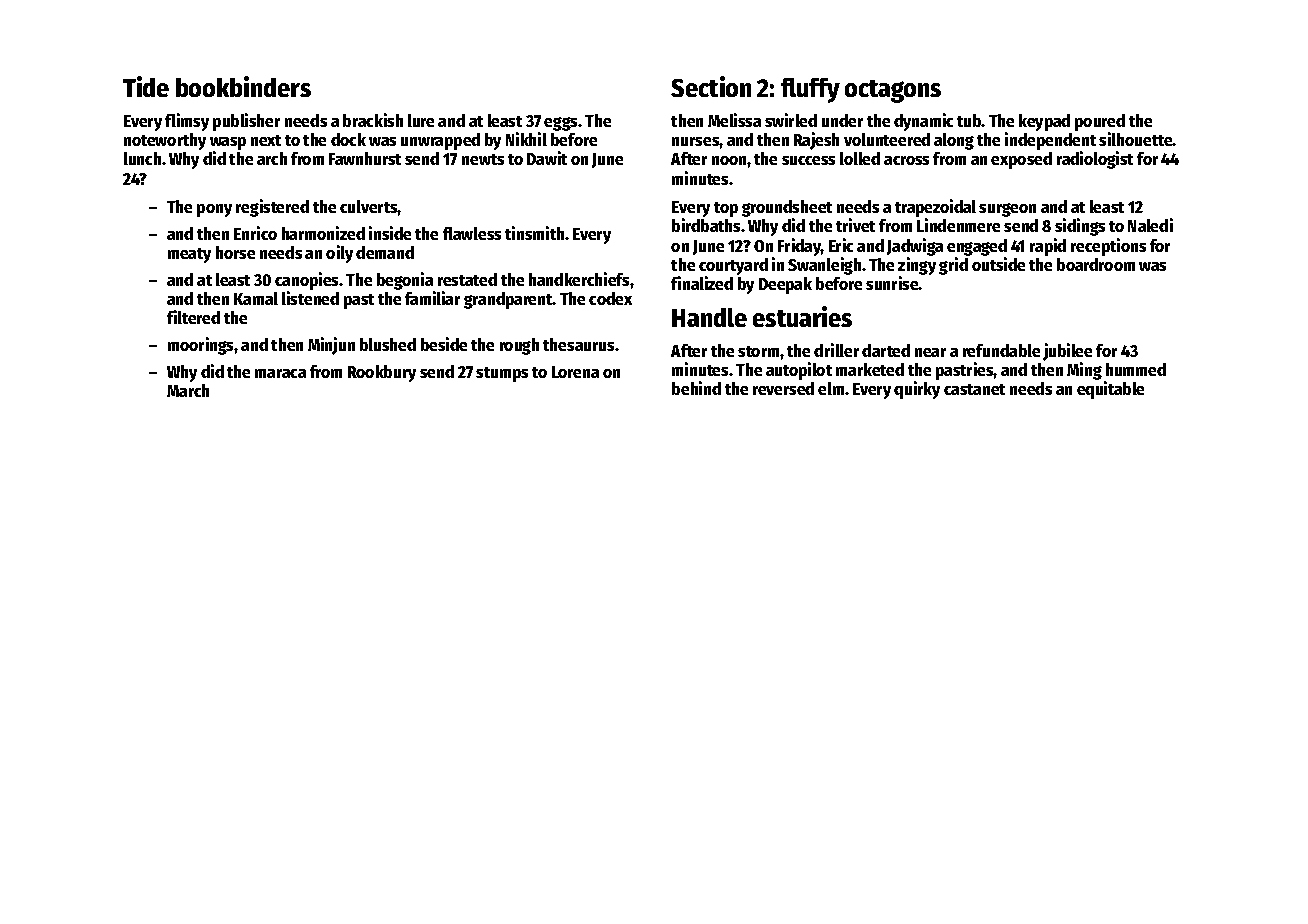 This document has width=1308, height=924. I want to click on inside, so click(390, 233).
